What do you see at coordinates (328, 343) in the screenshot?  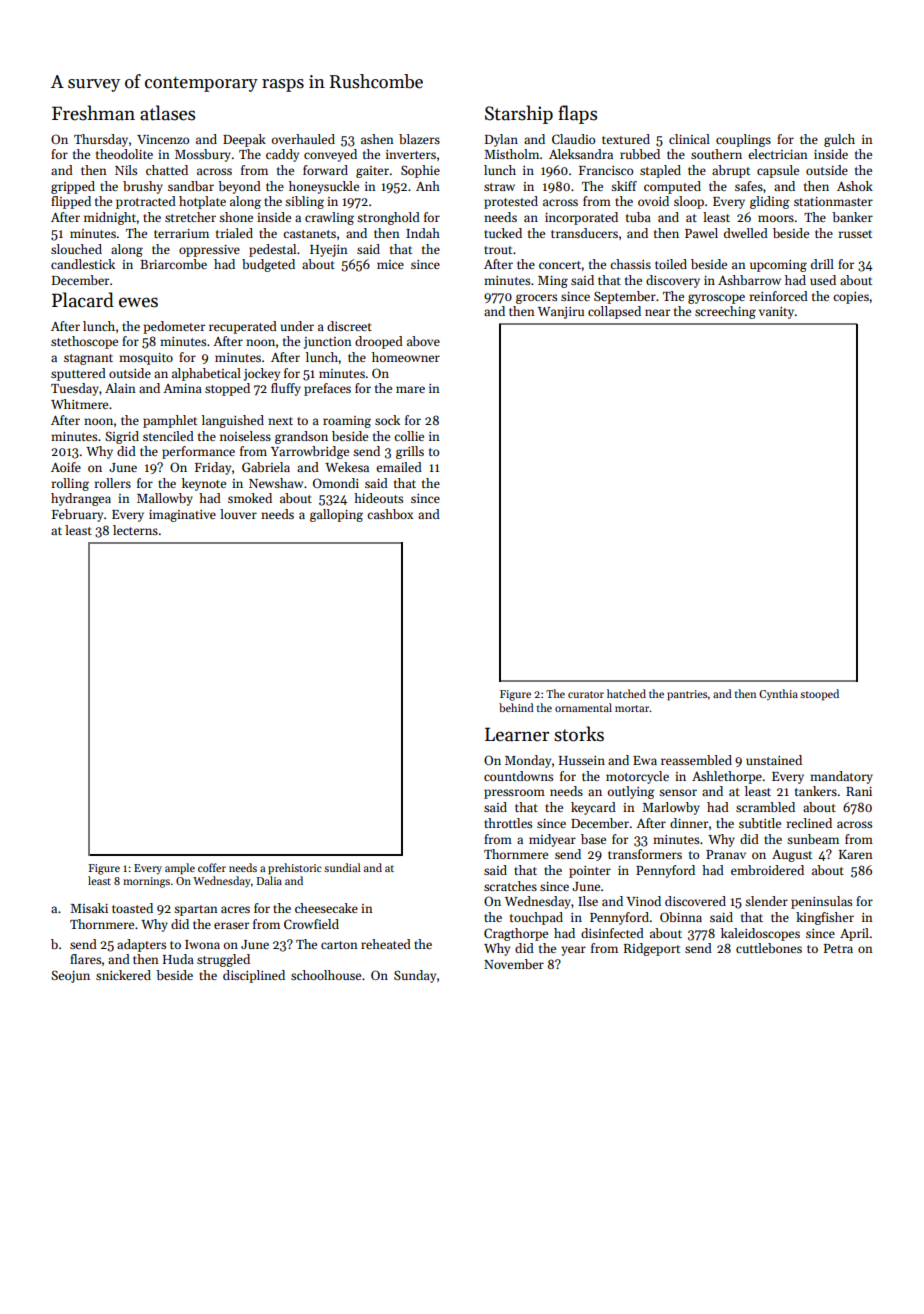 I see `junction` at bounding box center [328, 343].
